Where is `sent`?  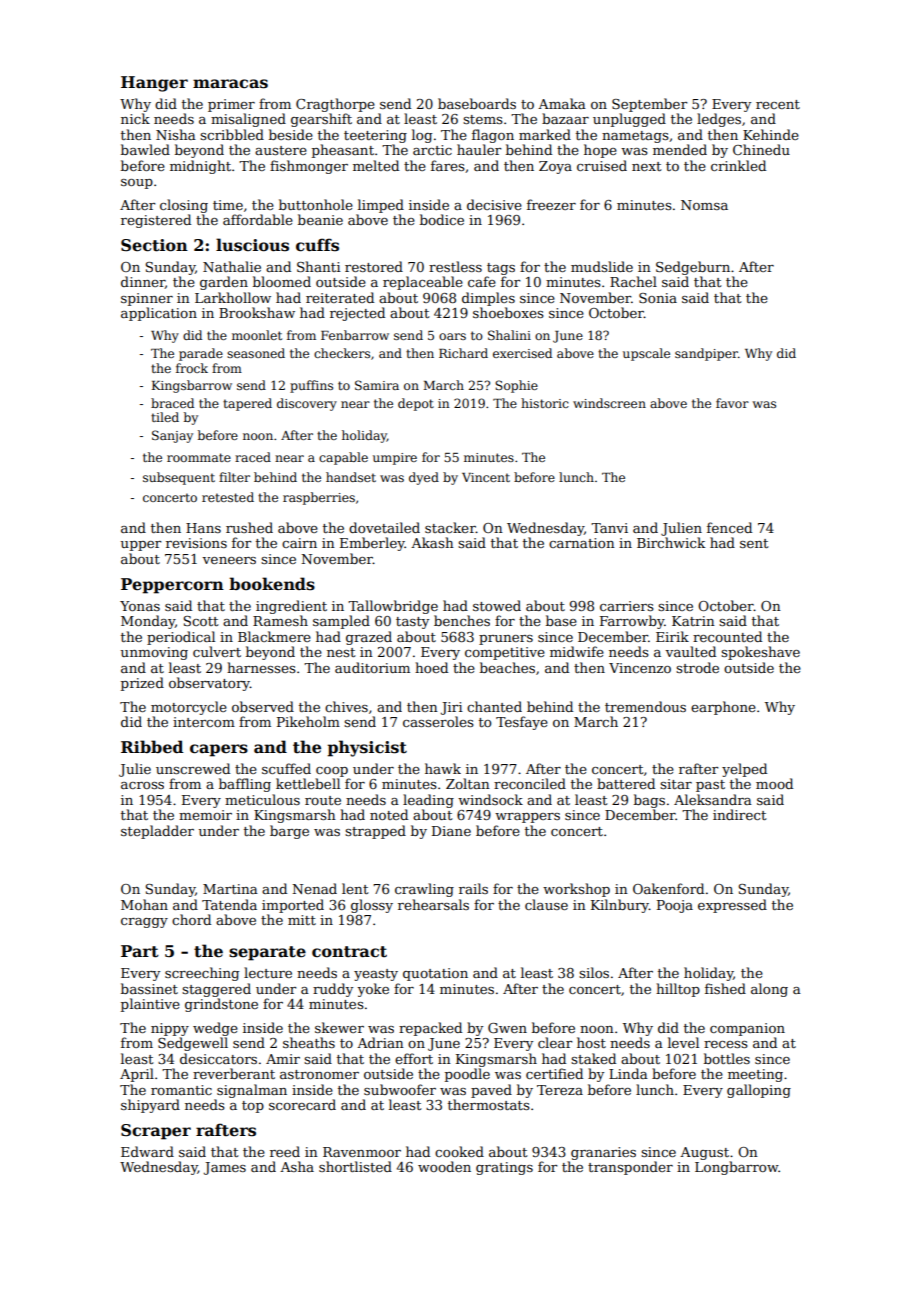
sent is located at coordinates (754, 543).
